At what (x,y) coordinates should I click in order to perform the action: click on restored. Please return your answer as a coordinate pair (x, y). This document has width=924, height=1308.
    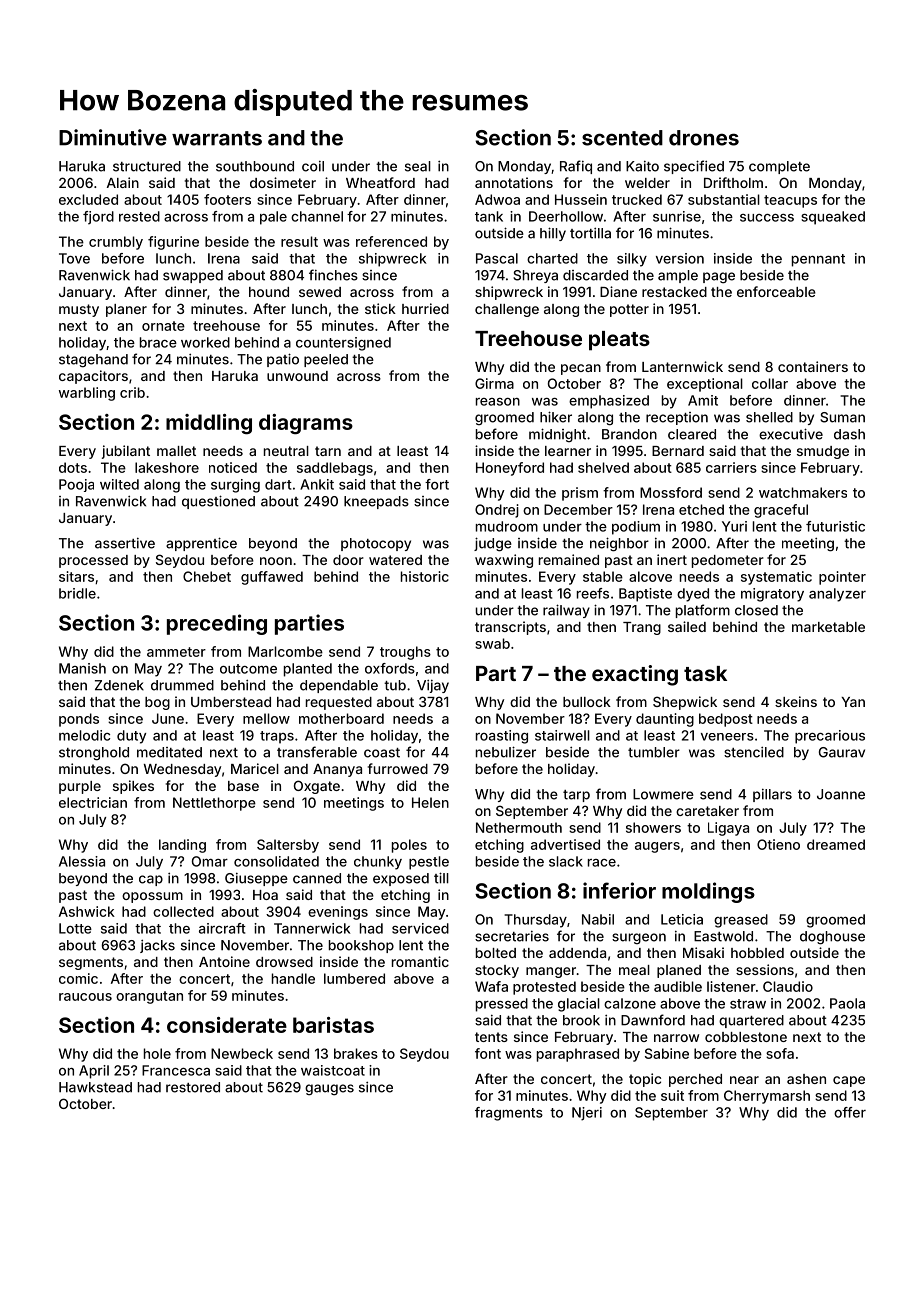
    Looking at the image, I should click on (193, 1087).
